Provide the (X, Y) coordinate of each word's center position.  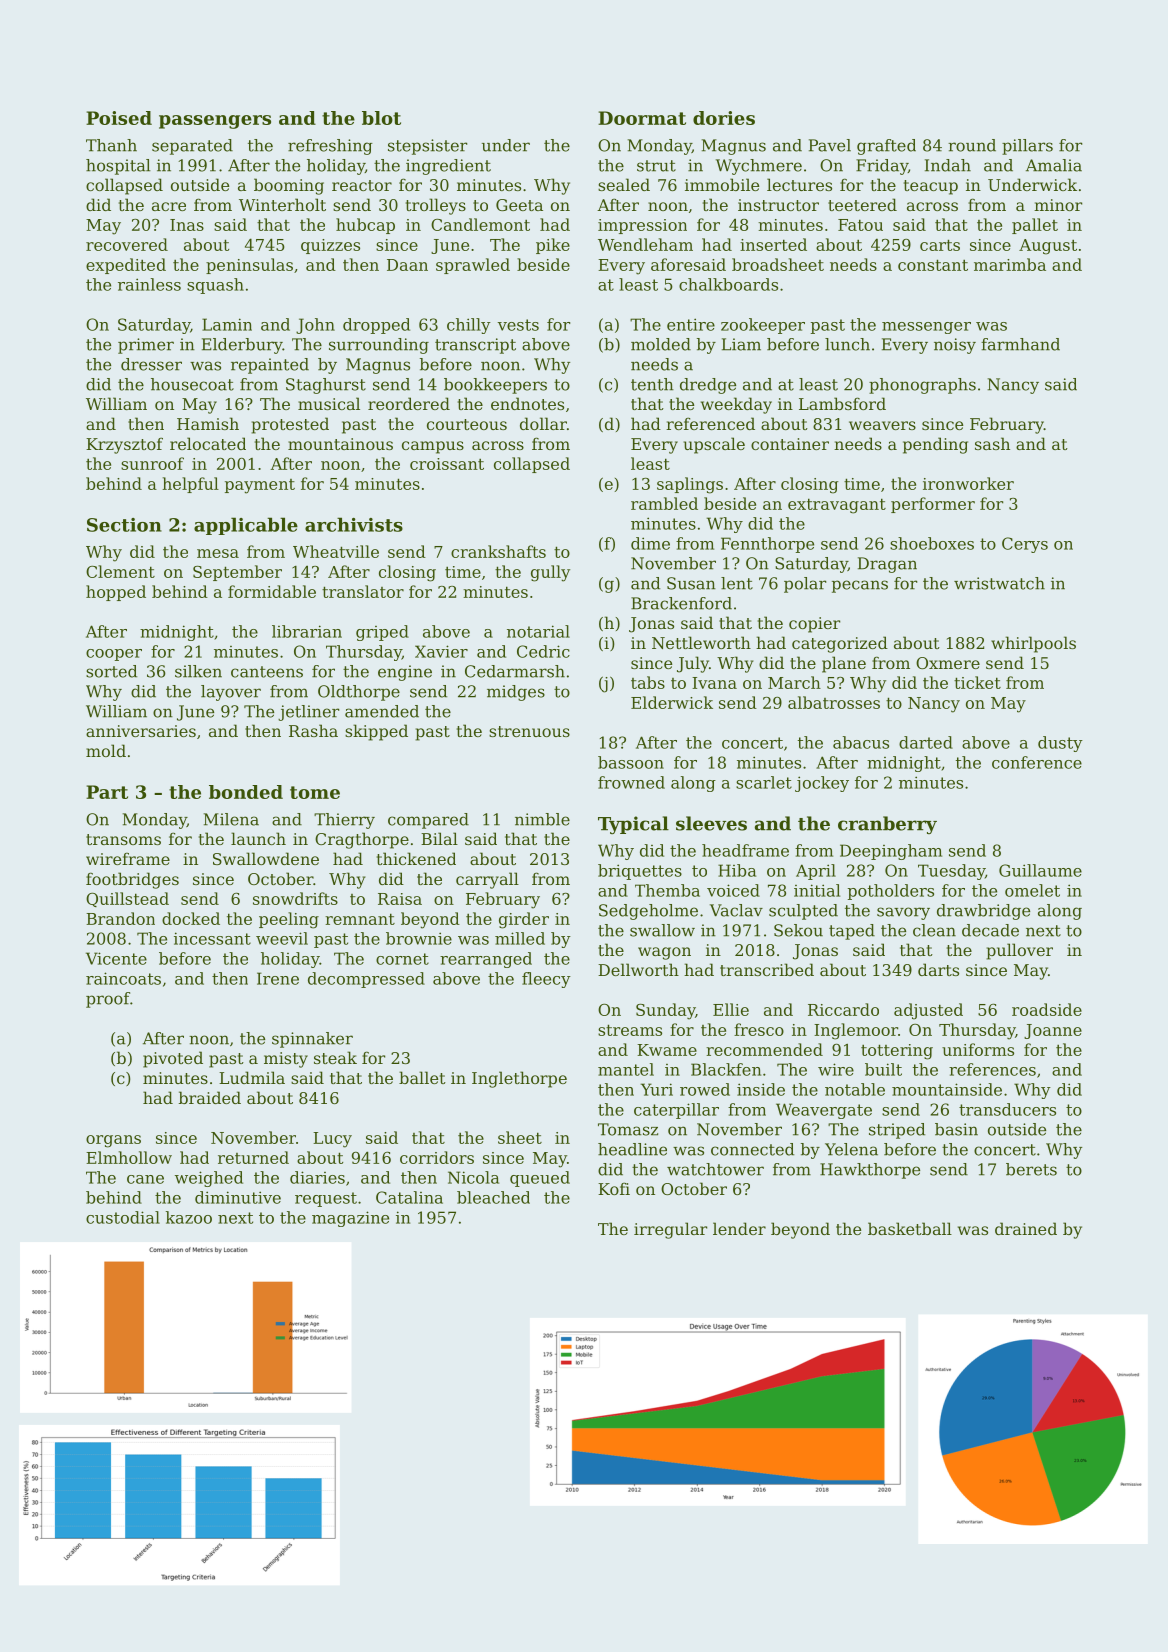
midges (516, 693)
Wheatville (336, 551)
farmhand (1020, 344)
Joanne (1053, 1031)
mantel (626, 1069)
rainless (149, 284)
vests (518, 325)
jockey (822, 784)
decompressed (366, 980)
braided (210, 1097)
